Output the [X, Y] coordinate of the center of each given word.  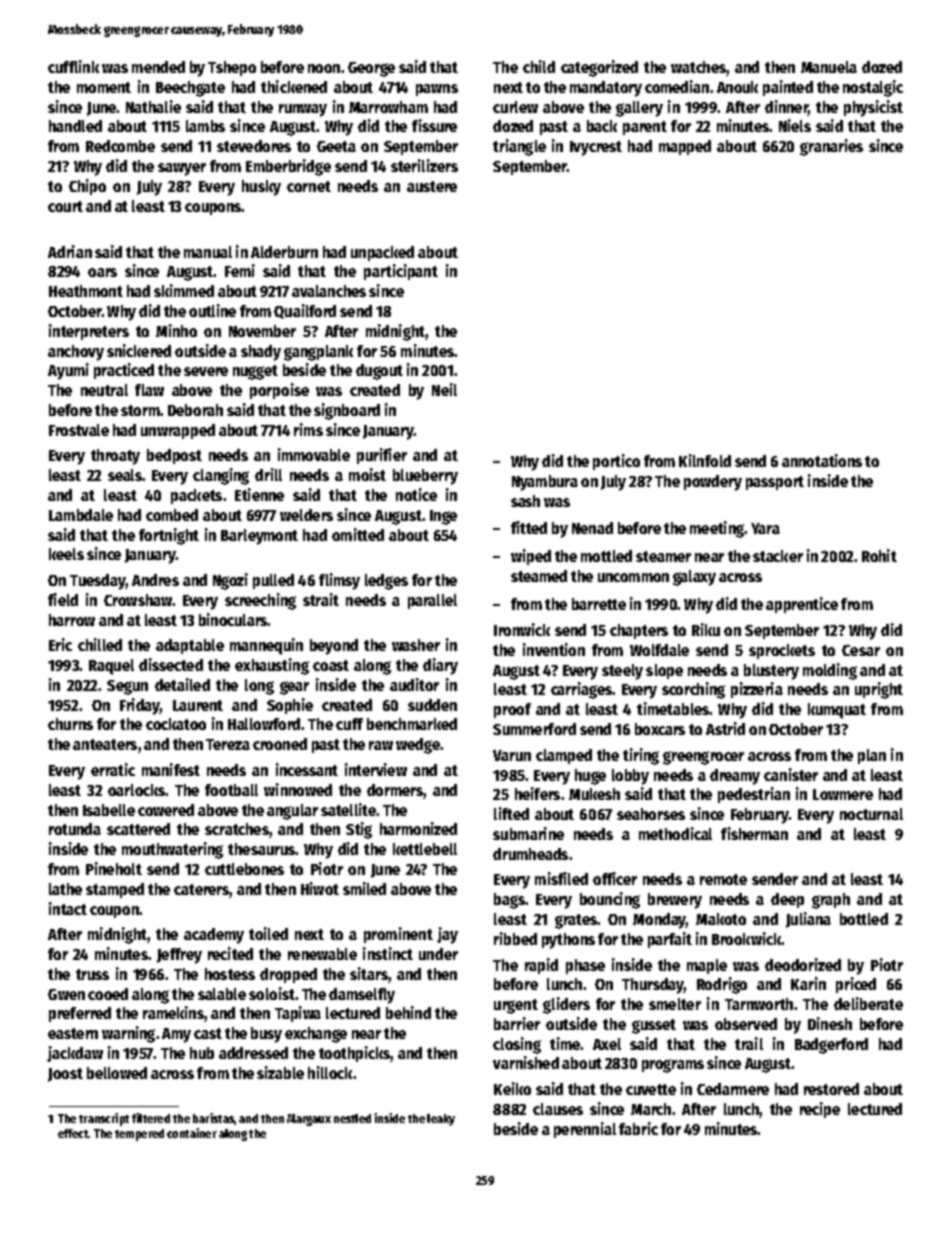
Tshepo [232, 68]
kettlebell [425, 849]
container [192, 1133]
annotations [822, 460]
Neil [444, 389]
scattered [138, 829]
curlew [515, 107]
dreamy [735, 777]
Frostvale [79, 430]
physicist [873, 108]
